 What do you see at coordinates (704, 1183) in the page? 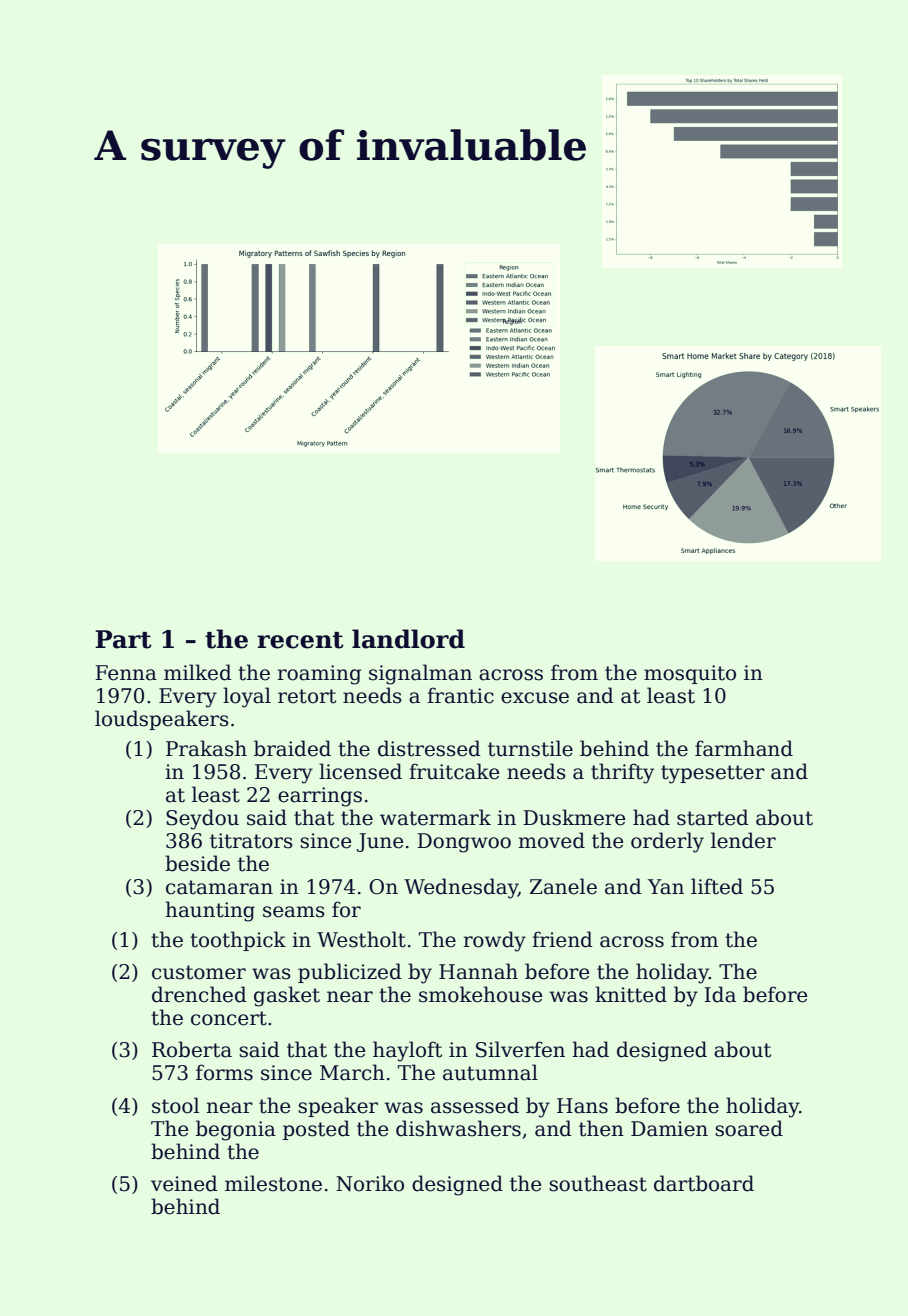
I see `dartboard` at bounding box center [704, 1183].
